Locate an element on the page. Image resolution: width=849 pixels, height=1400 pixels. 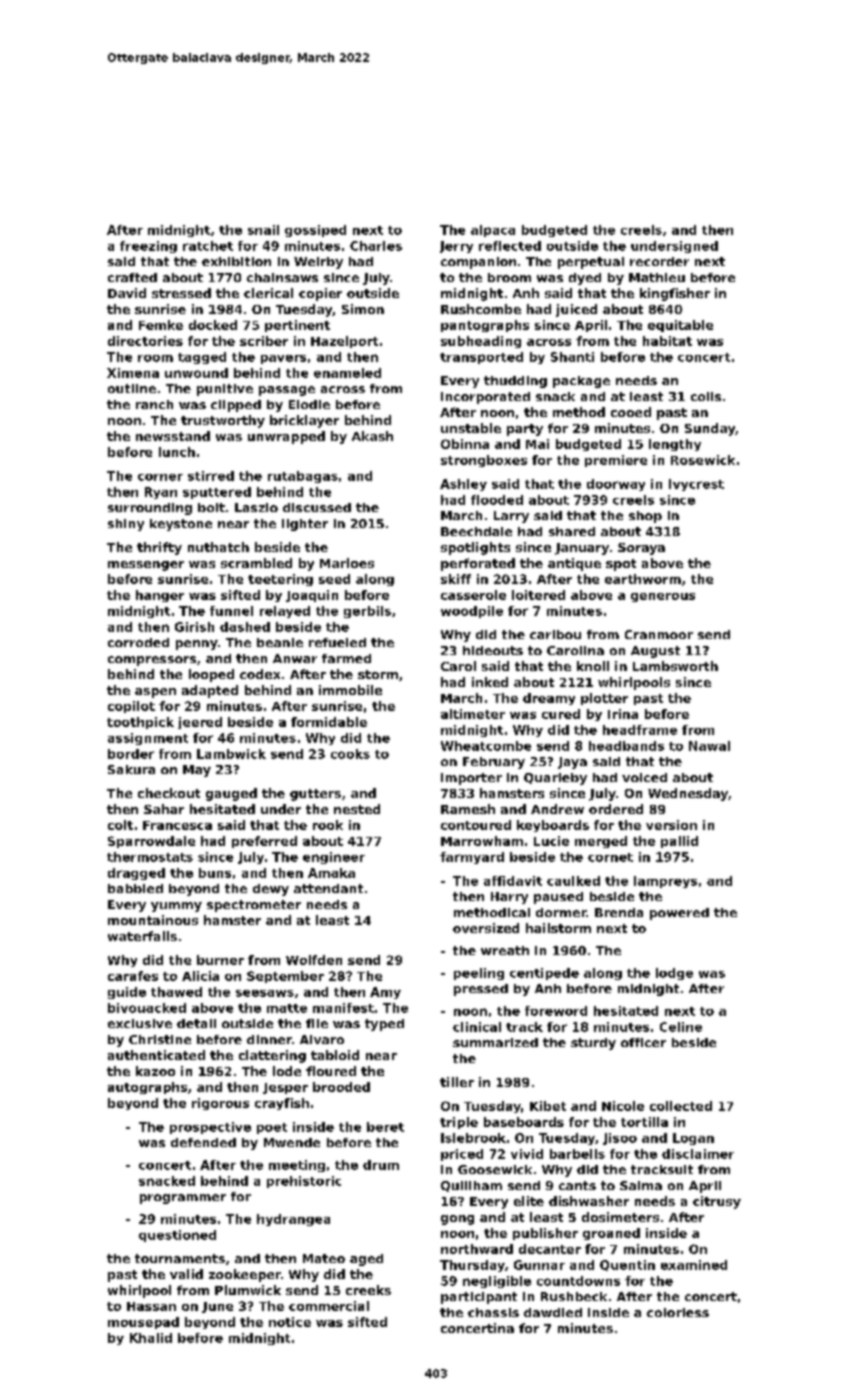
loitered is located at coordinates (538, 595).
